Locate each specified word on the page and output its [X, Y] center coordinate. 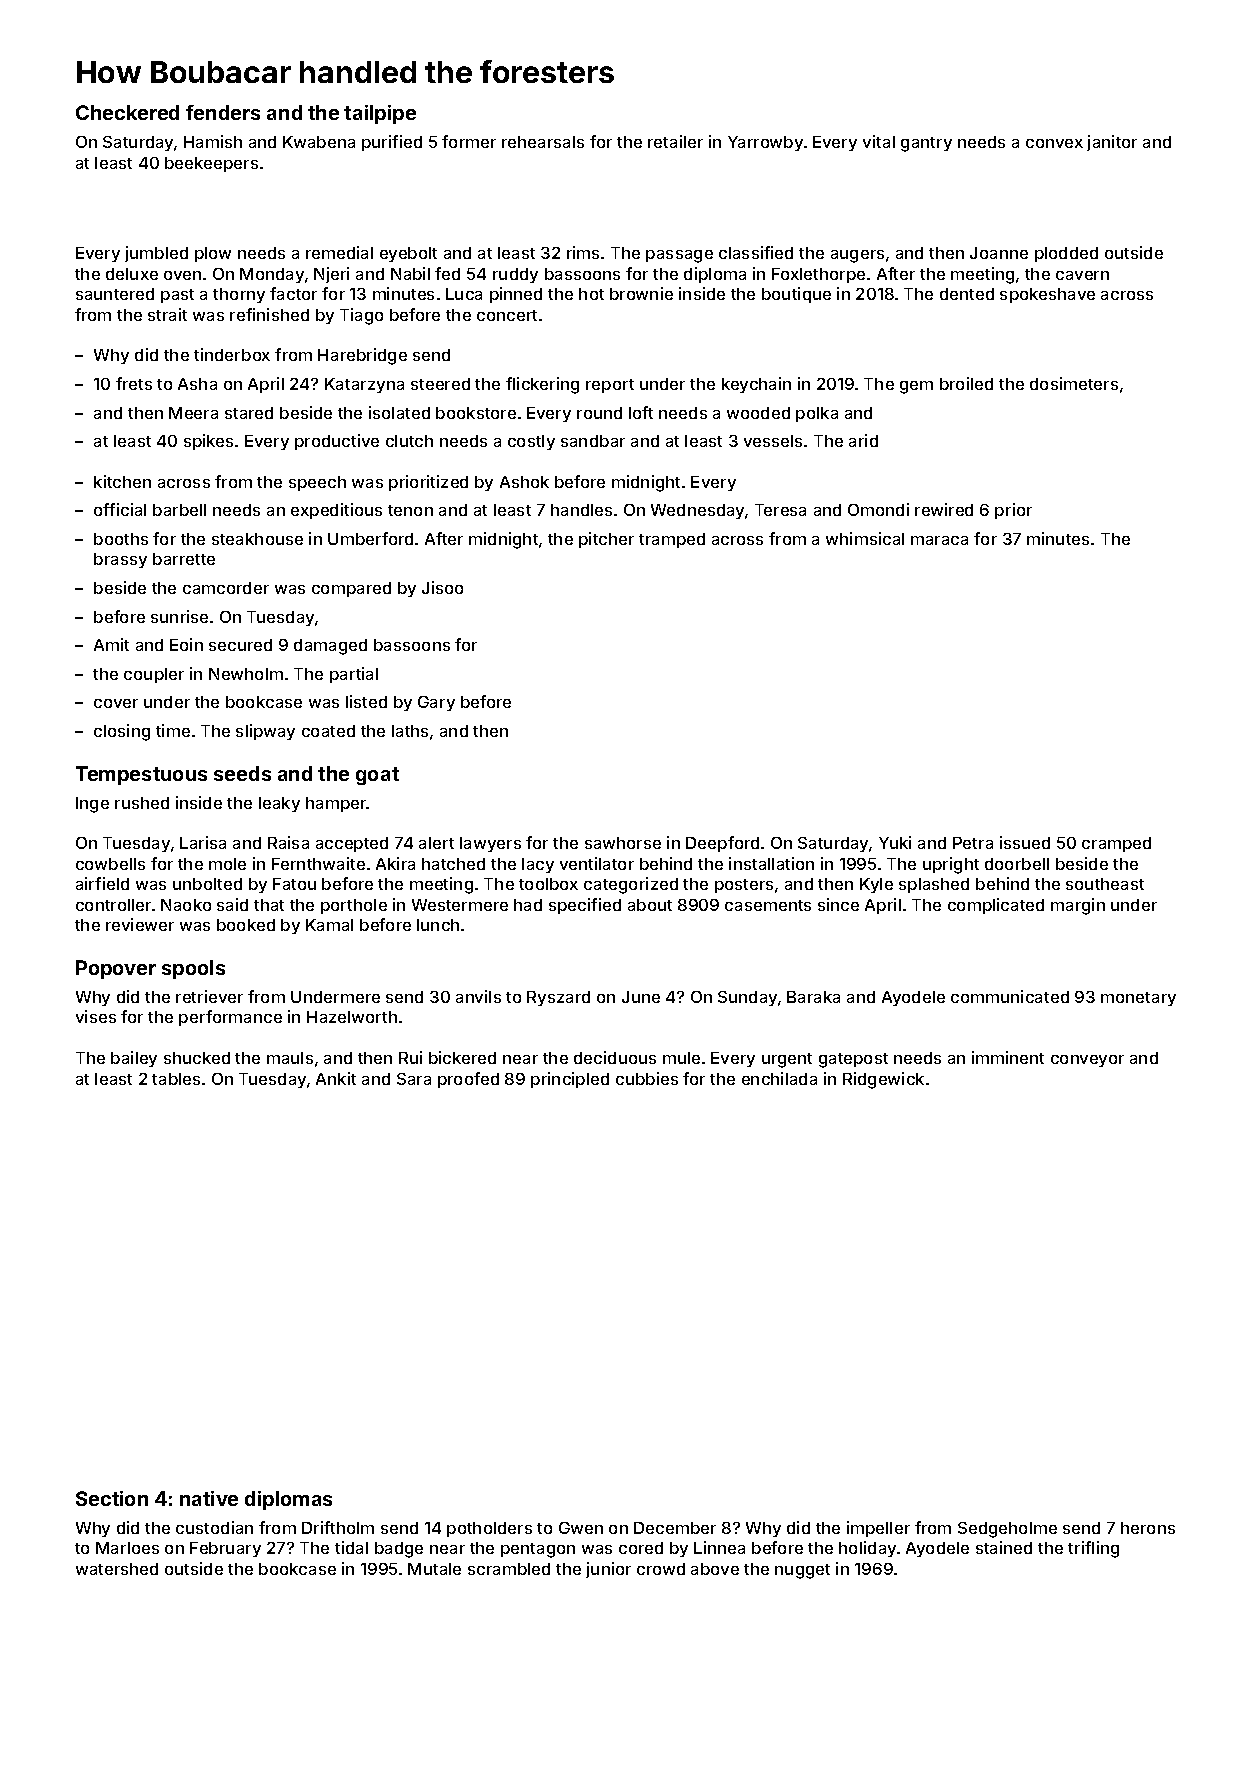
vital [879, 141]
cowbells [110, 864]
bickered [462, 1057]
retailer [675, 141]
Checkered [127, 112]
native [209, 1498]
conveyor [1087, 1061]
